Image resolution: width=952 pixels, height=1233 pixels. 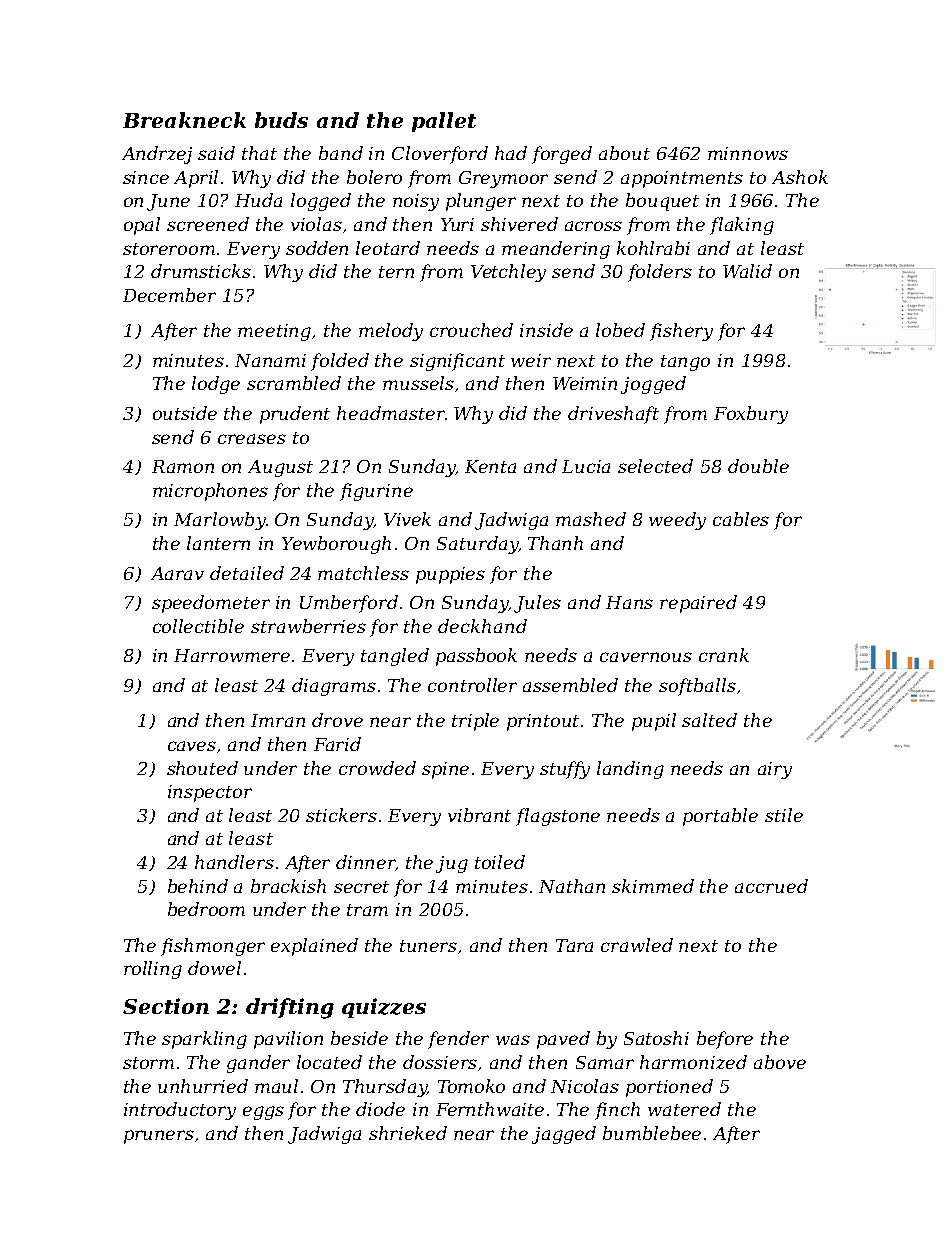 I want to click on crowded, so click(x=377, y=768).
